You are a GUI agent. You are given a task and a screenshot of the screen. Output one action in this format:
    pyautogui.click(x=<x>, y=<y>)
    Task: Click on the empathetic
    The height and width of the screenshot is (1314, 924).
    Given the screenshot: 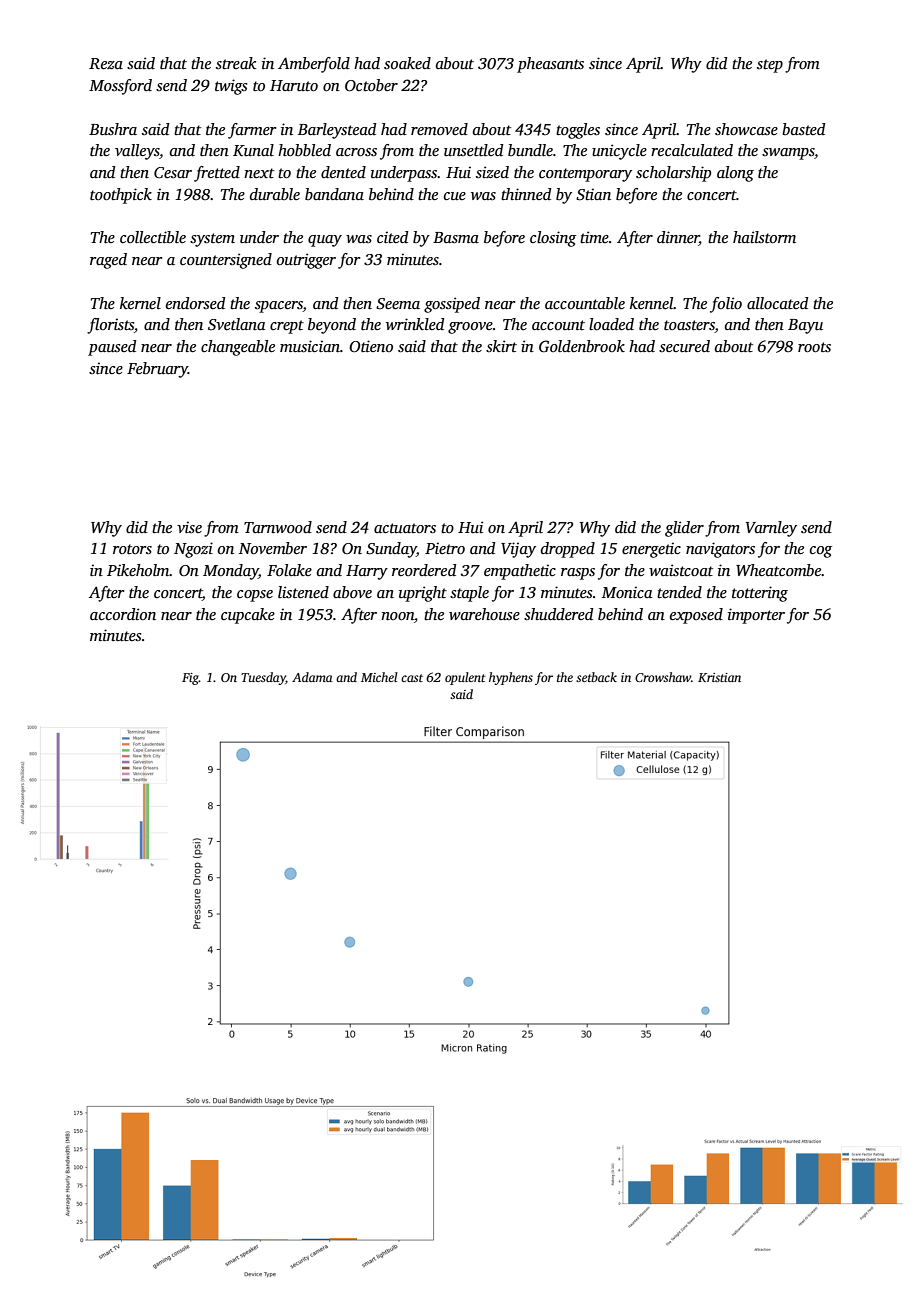 What is the action you would take?
    pyautogui.click(x=520, y=572)
